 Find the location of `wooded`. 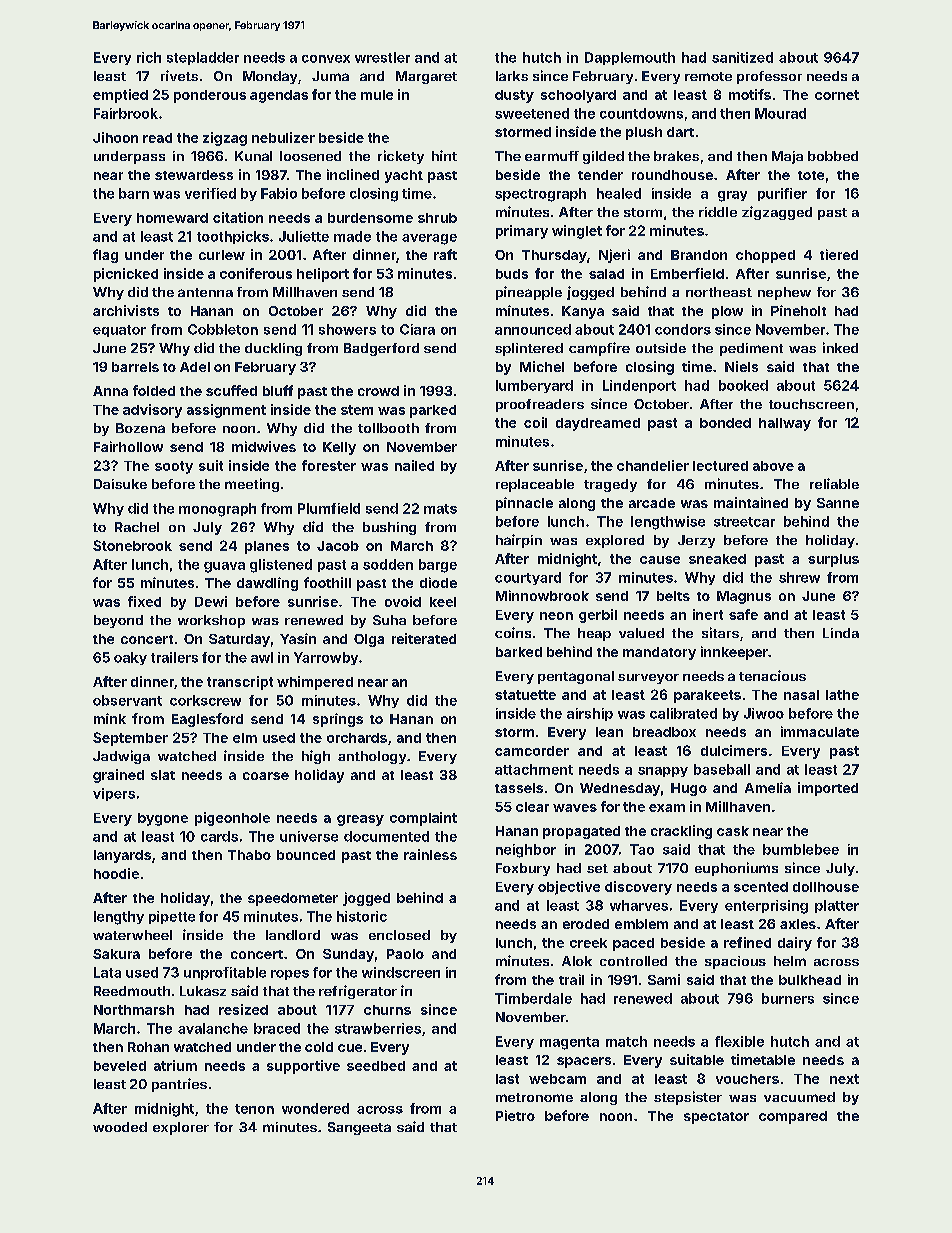

wooded is located at coordinates (120, 1127).
